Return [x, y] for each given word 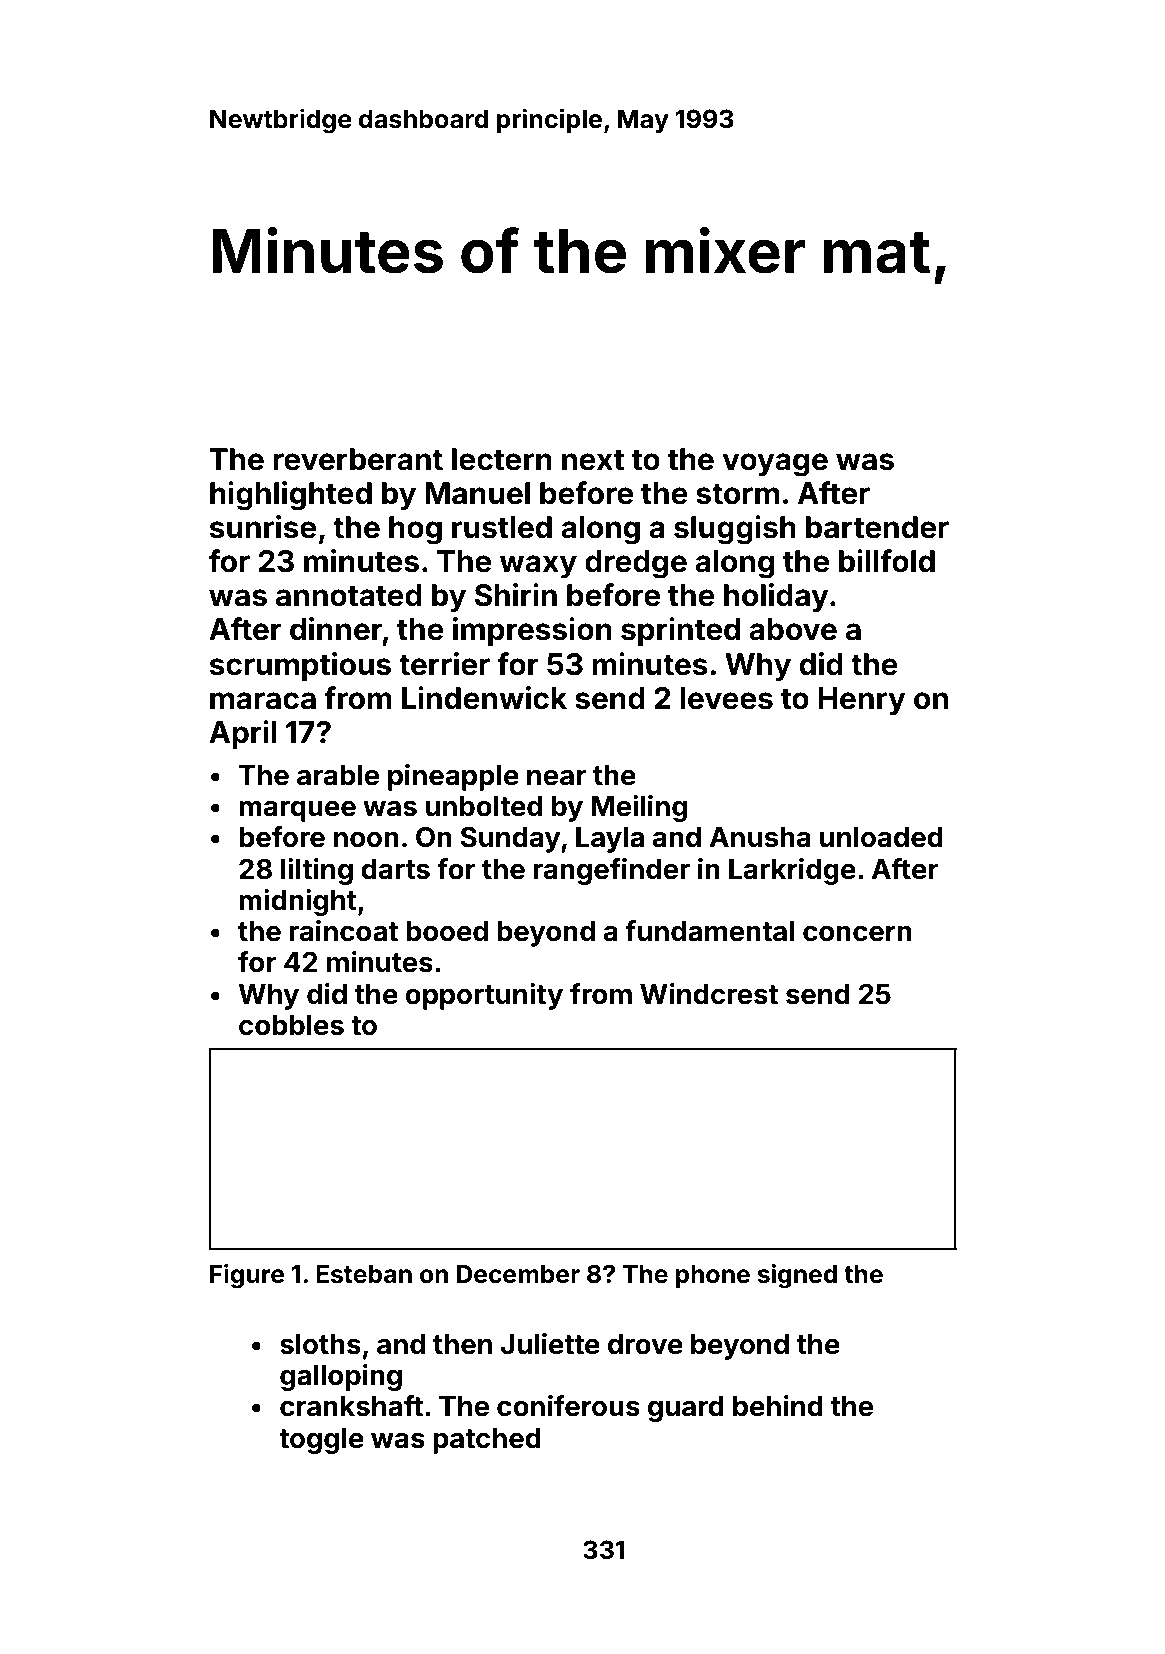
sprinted [680, 631]
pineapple [453, 777]
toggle [321, 1441]
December [518, 1274]
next [593, 460]
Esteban [364, 1274]
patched [487, 1441]
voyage [775, 465]
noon [366, 840]
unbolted [484, 806]
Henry [862, 701]
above [793, 629]
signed [797, 1276]
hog [415, 530]
